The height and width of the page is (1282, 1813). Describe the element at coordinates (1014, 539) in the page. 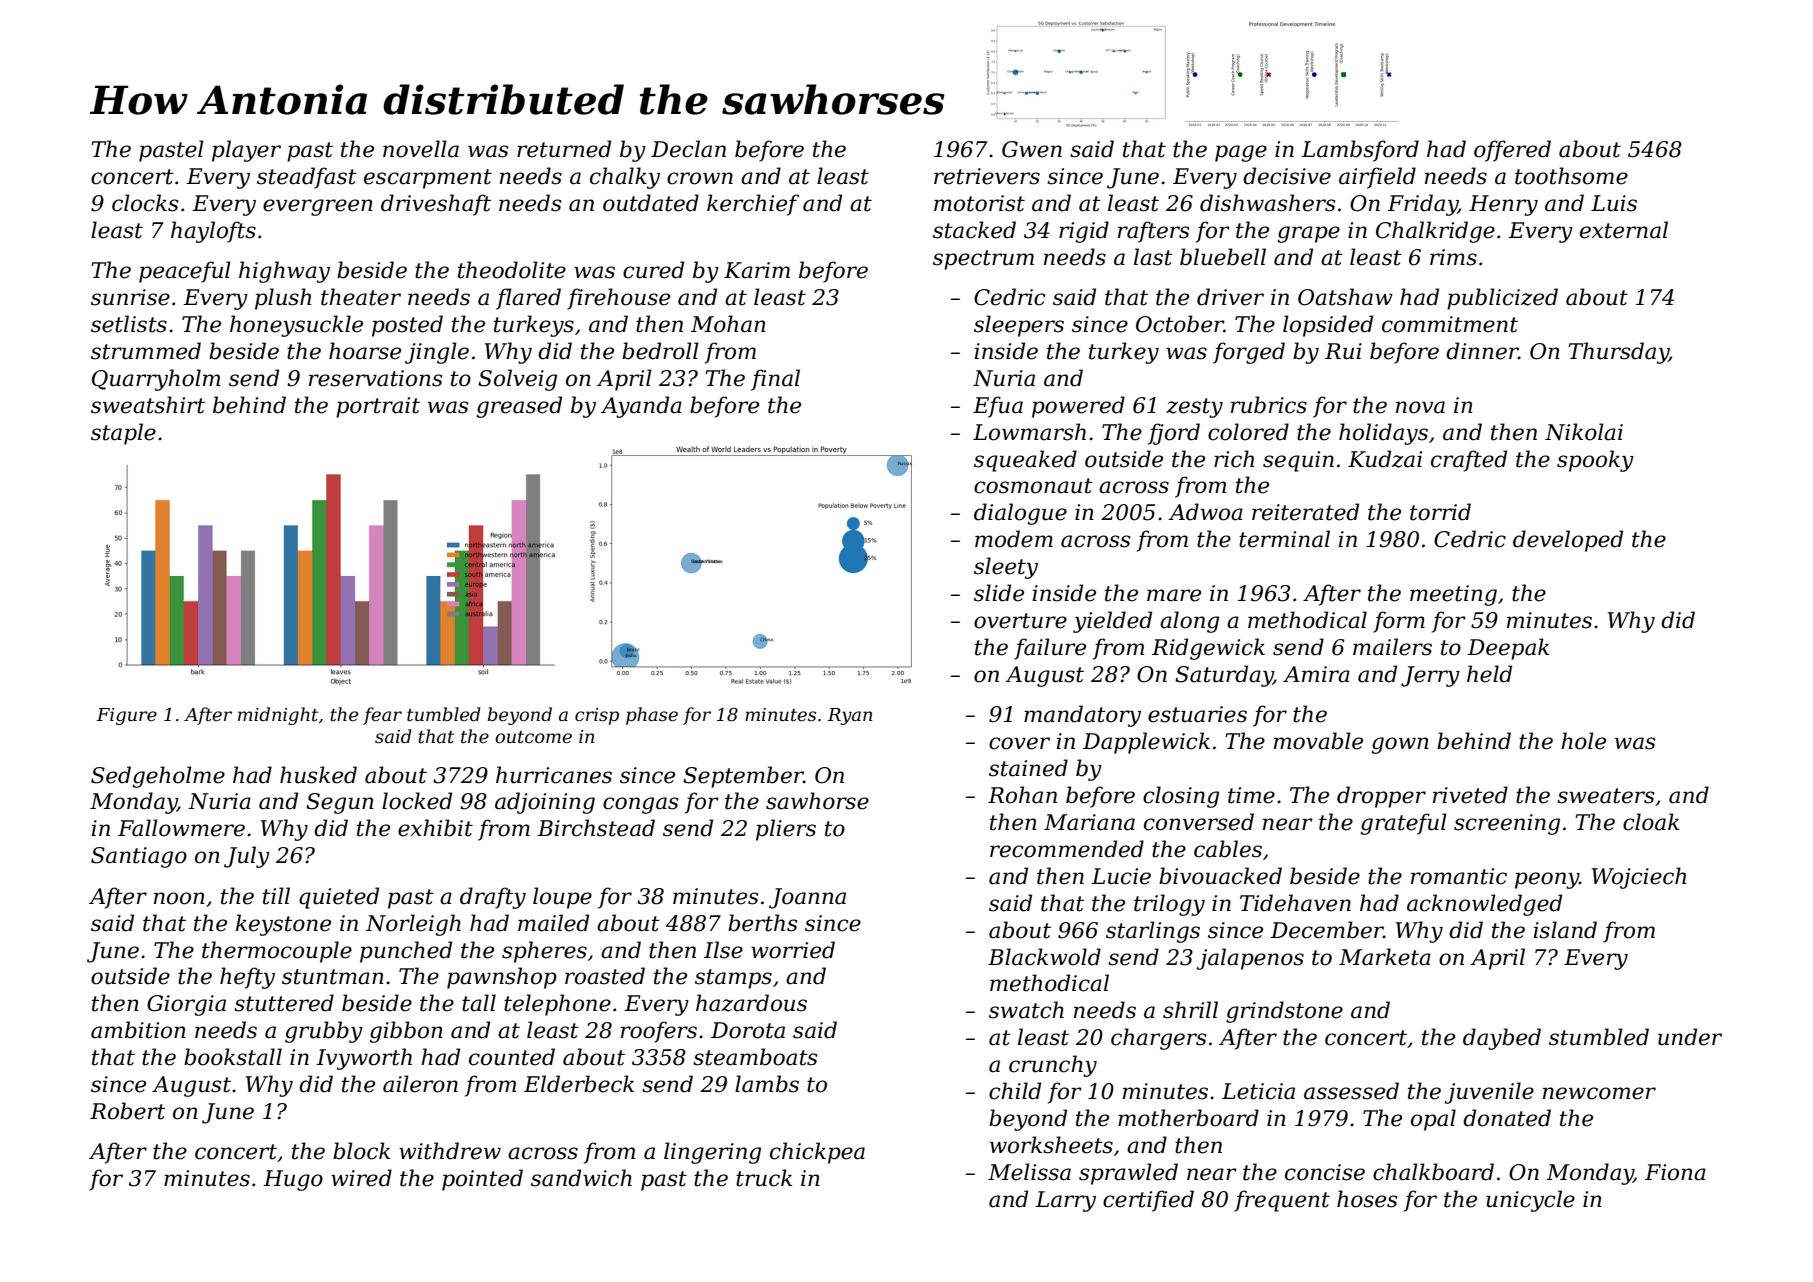

I see `modem` at that location.
